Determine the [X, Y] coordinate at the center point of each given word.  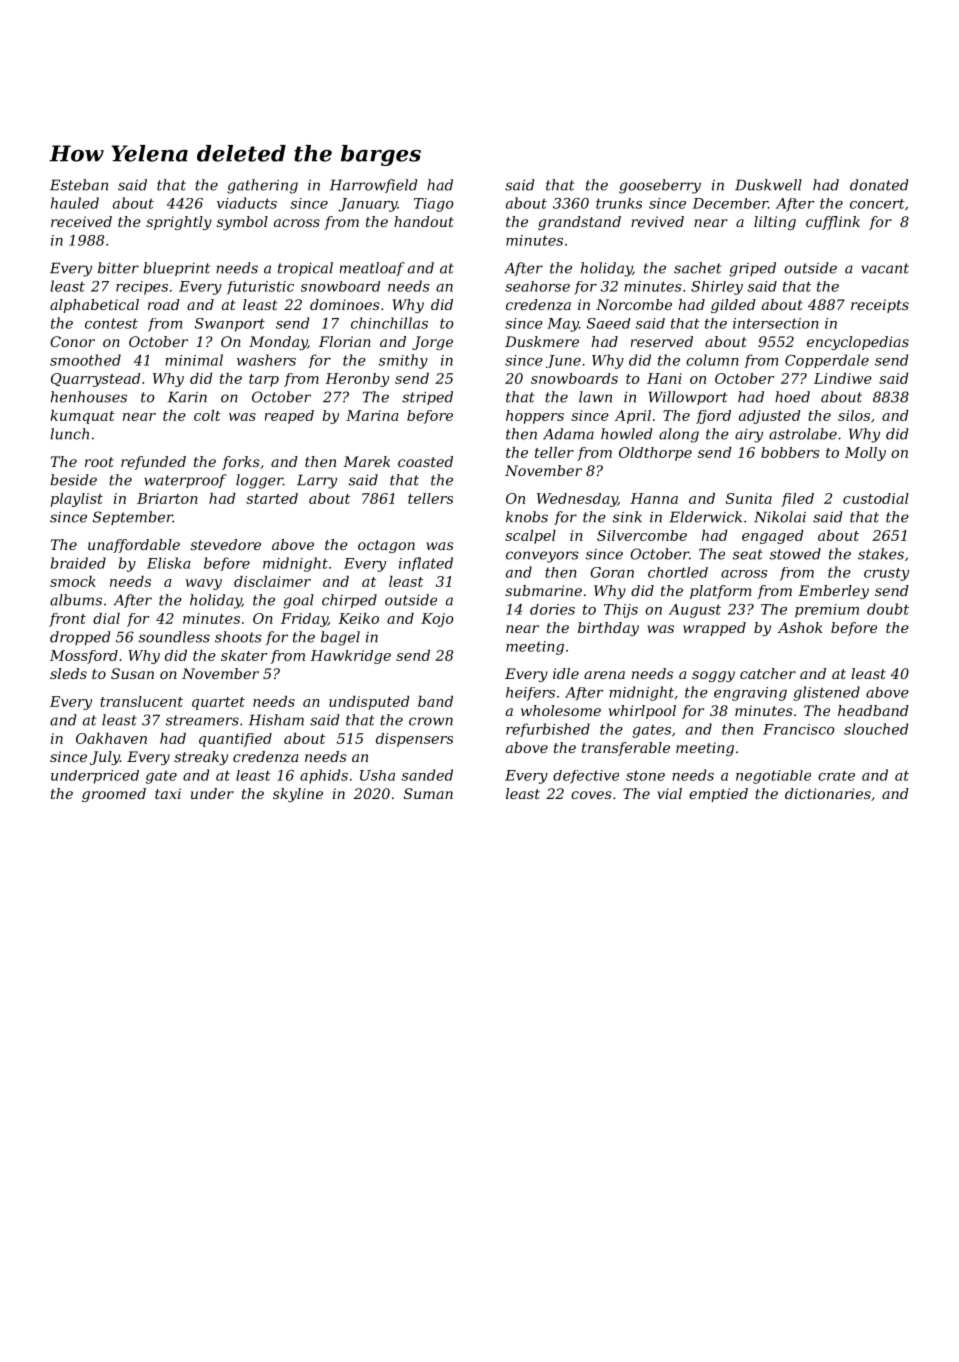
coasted [425, 461]
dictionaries [828, 793]
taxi [168, 793]
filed [797, 500]
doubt [888, 609]
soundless [174, 637]
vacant [885, 268]
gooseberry [660, 186]
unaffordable [134, 546]
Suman [428, 793]
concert [877, 204]
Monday [278, 343]
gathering [262, 186]
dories [552, 609]
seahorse [537, 286]
